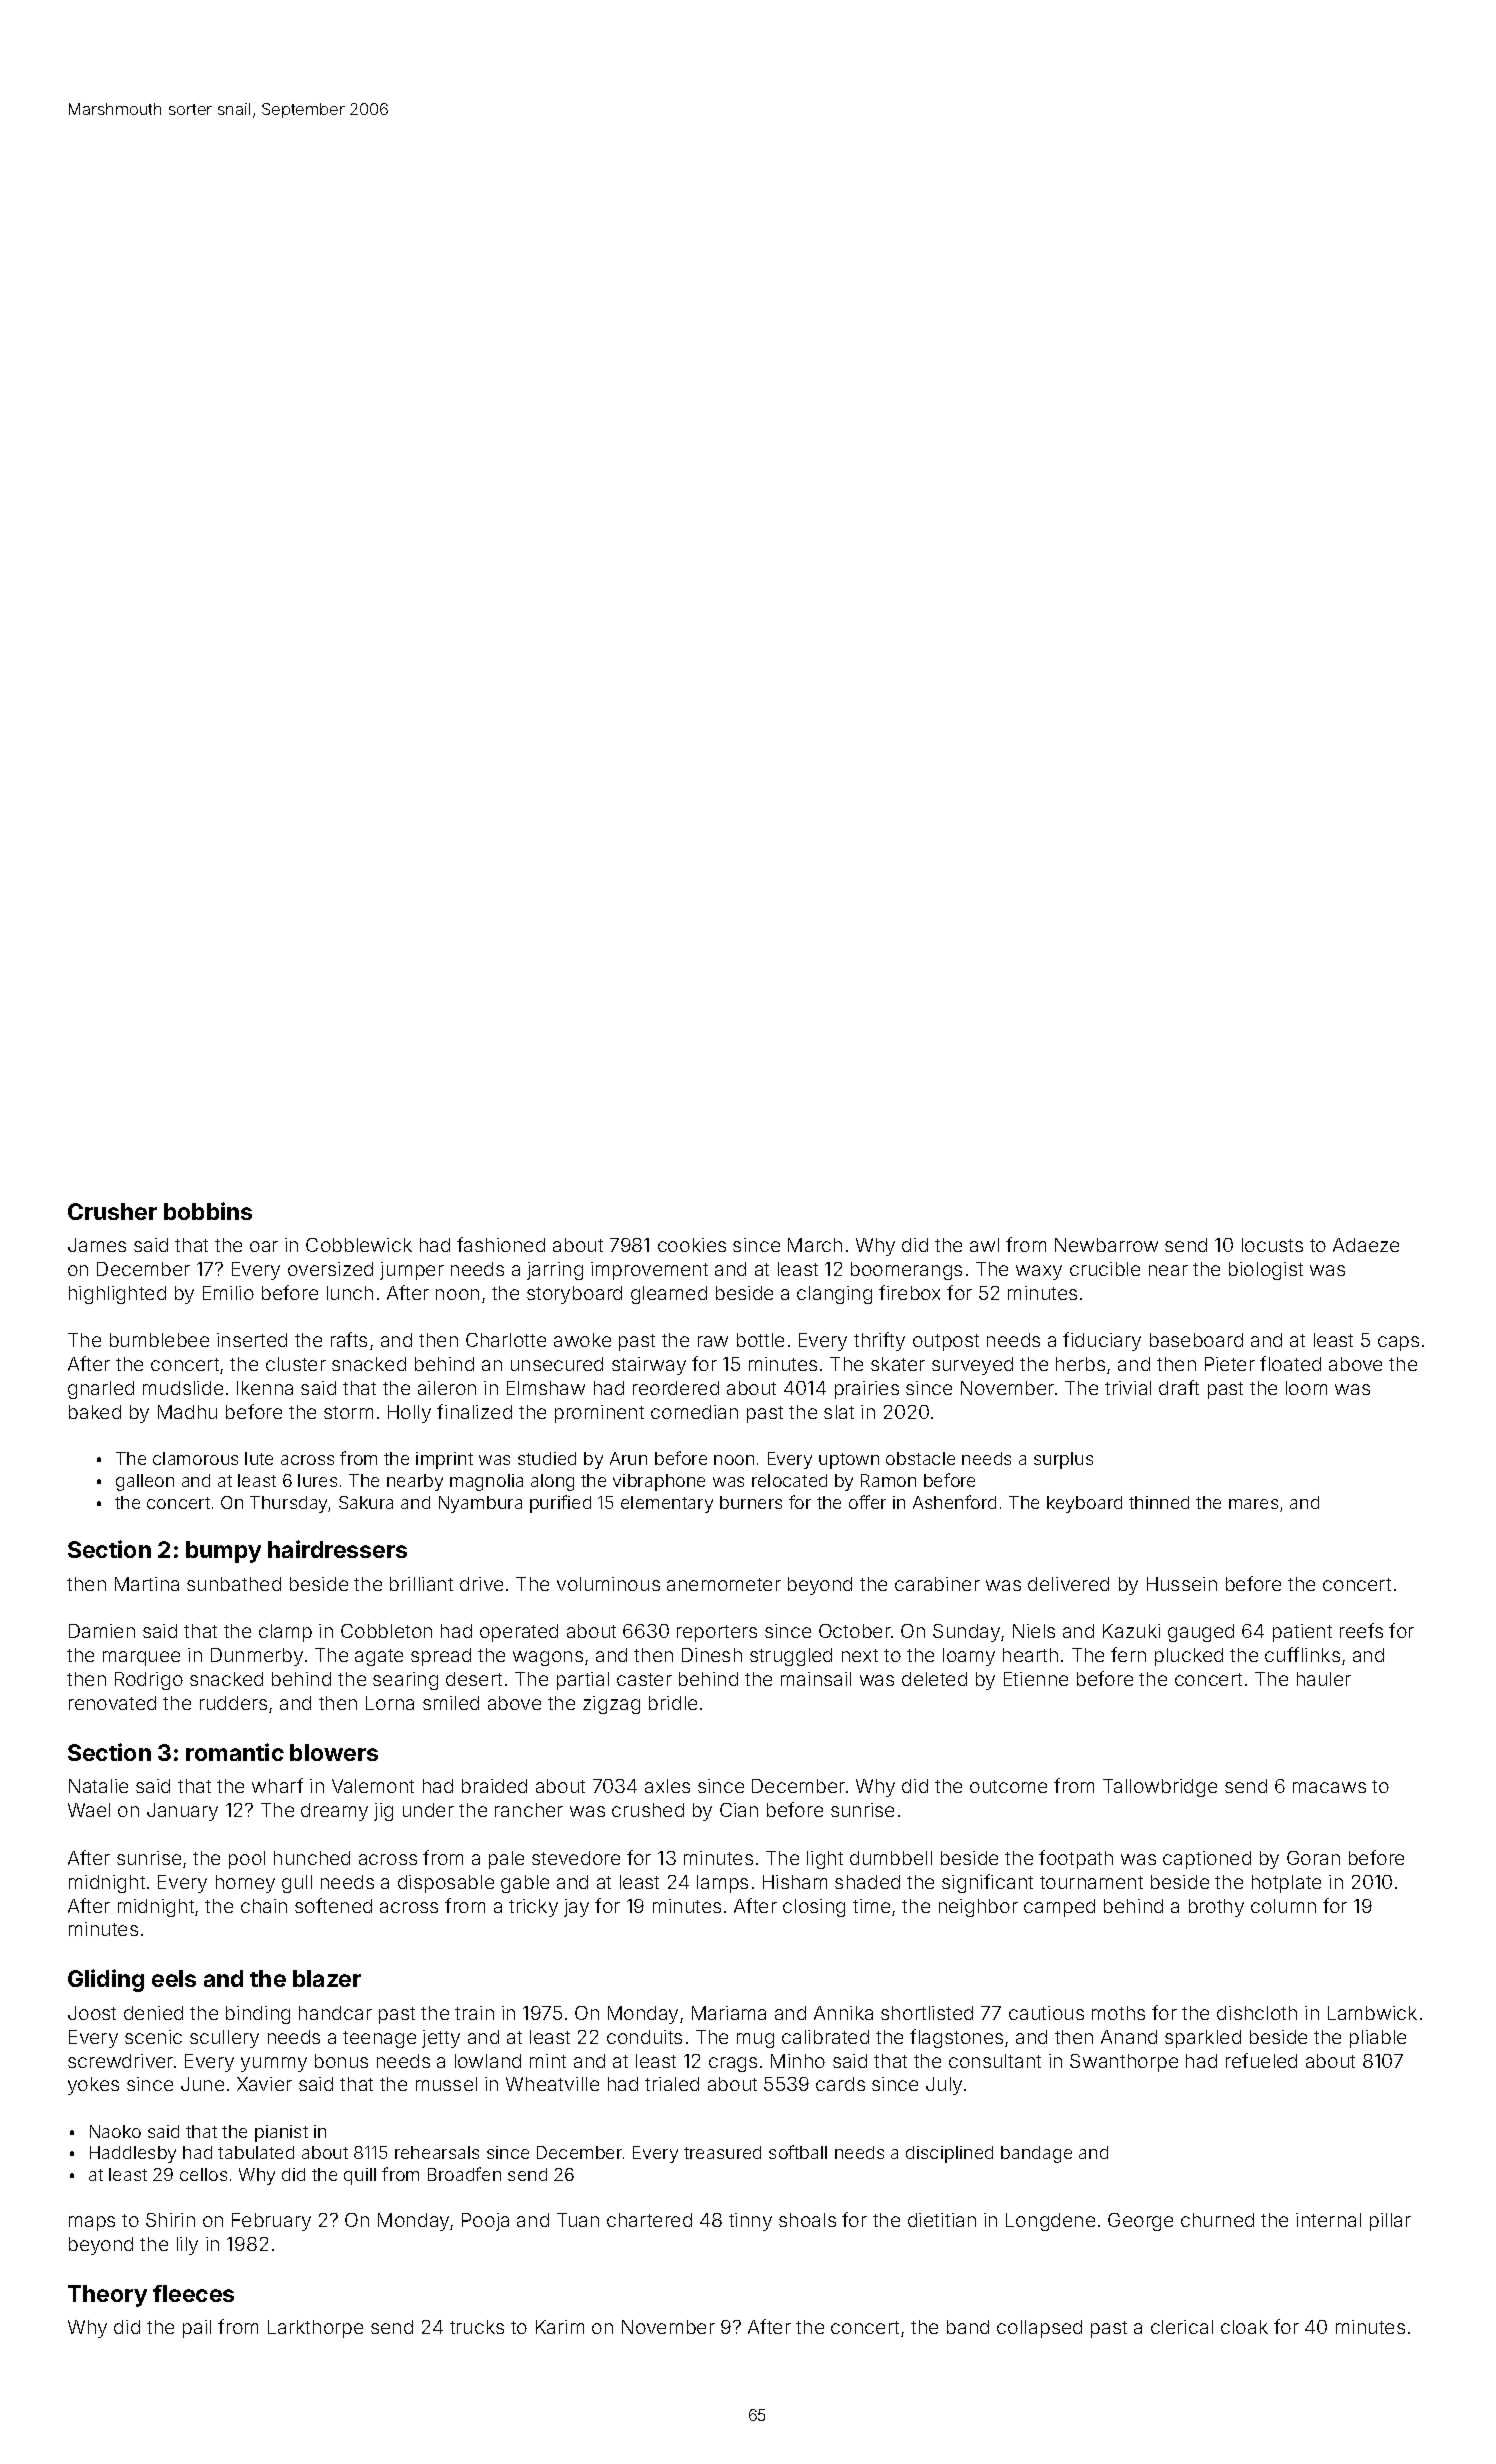  What do you see at coordinates (1272, 1245) in the image?
I see `locusts` at bounding box center [1272, 1245].
